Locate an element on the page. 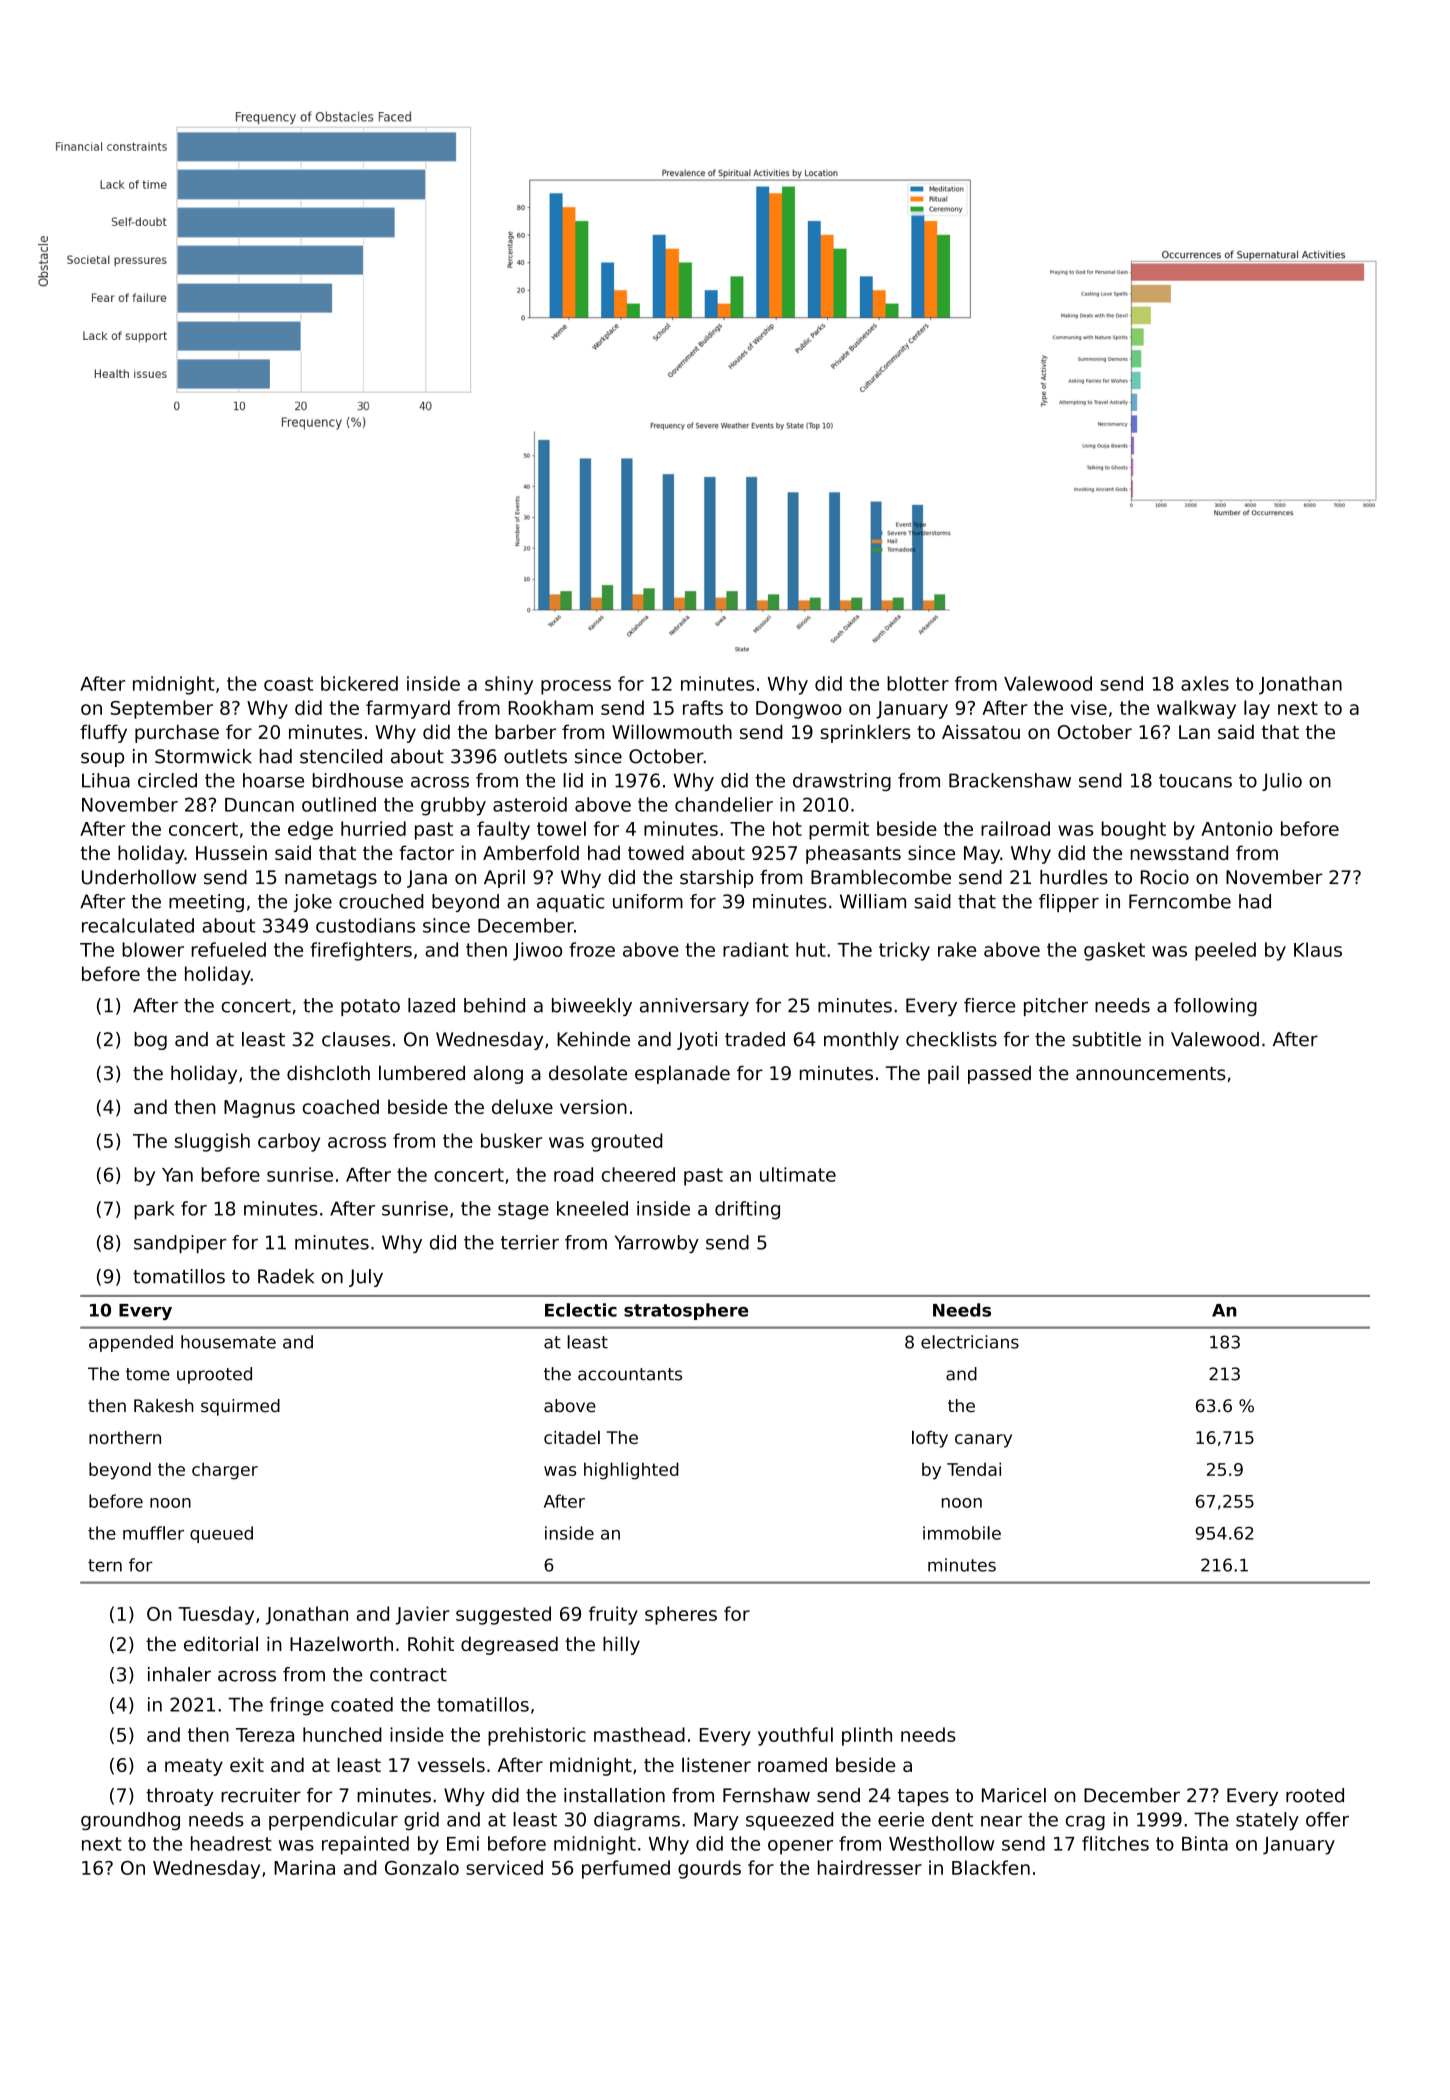 The height and width of the image is (2100, 1450). housemate is located at coordinates (228, 1342).
